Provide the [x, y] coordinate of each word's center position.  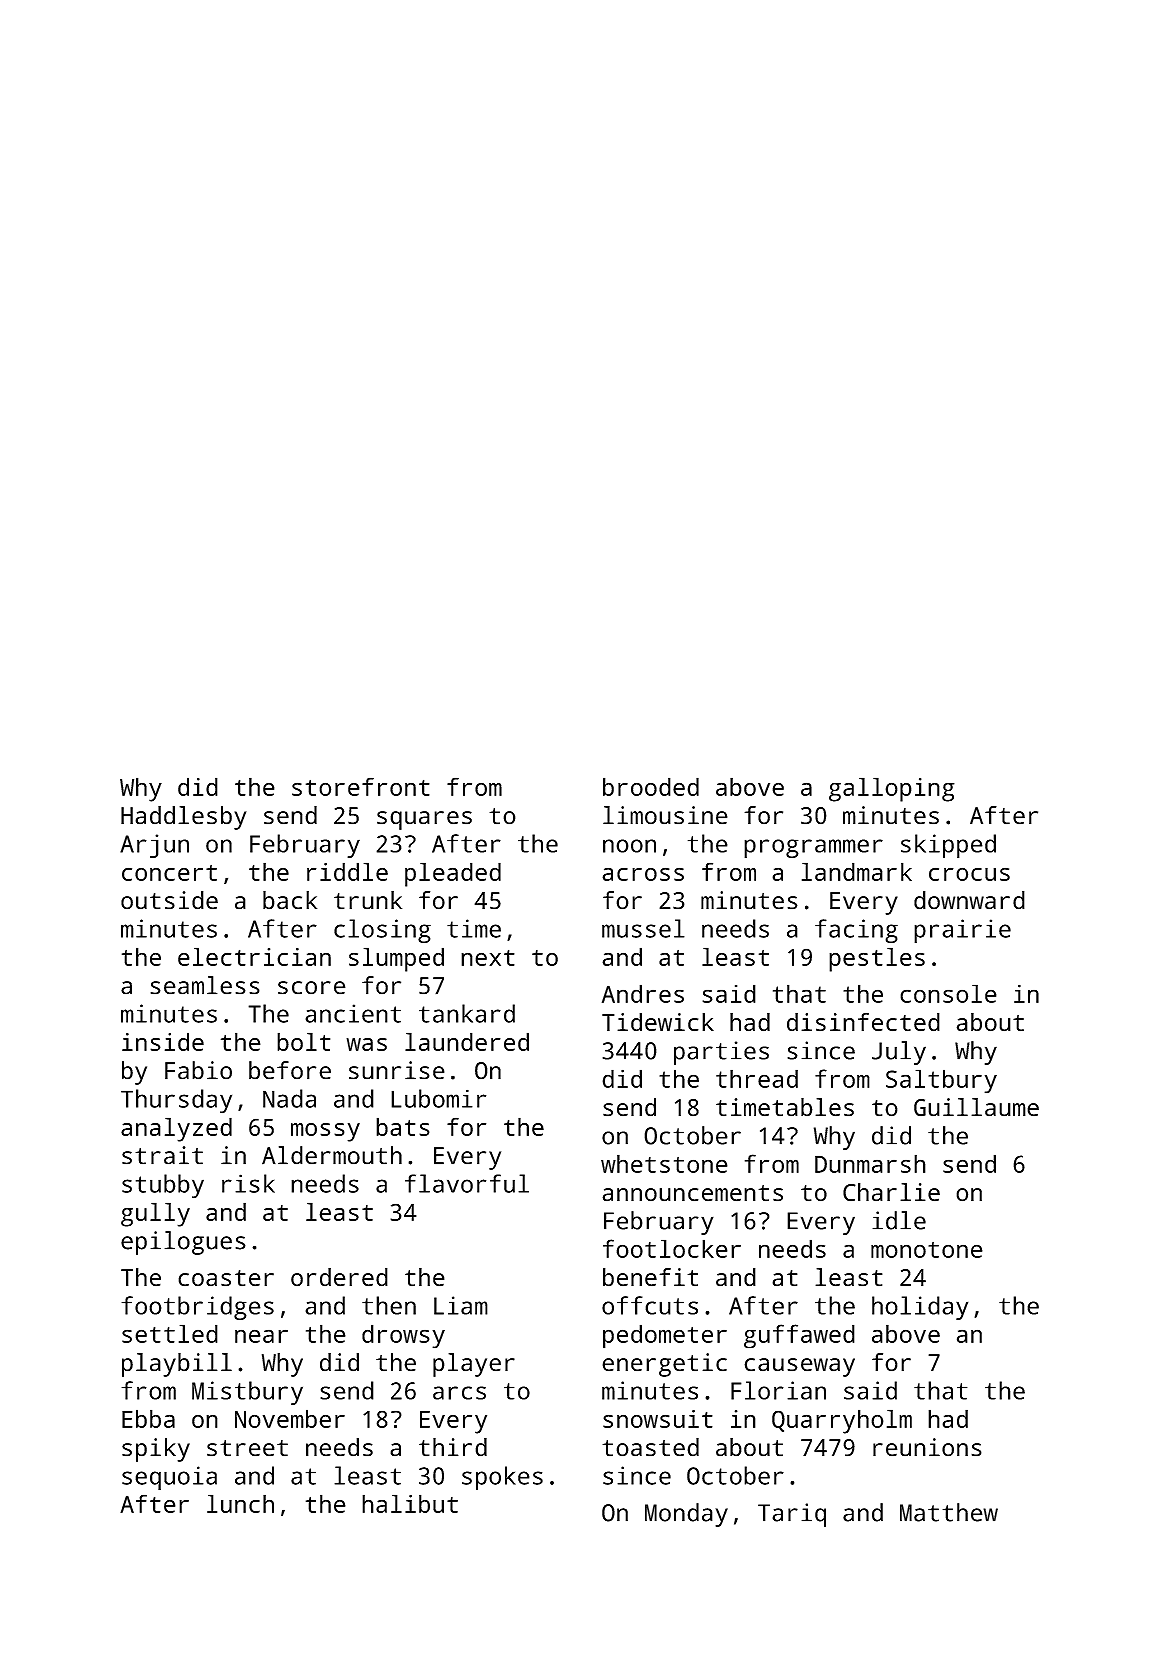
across [643, 874]
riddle [347, 871]
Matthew [949, 1512]
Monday [686, 1515]
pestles [877, 959]
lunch [240, 1503]
